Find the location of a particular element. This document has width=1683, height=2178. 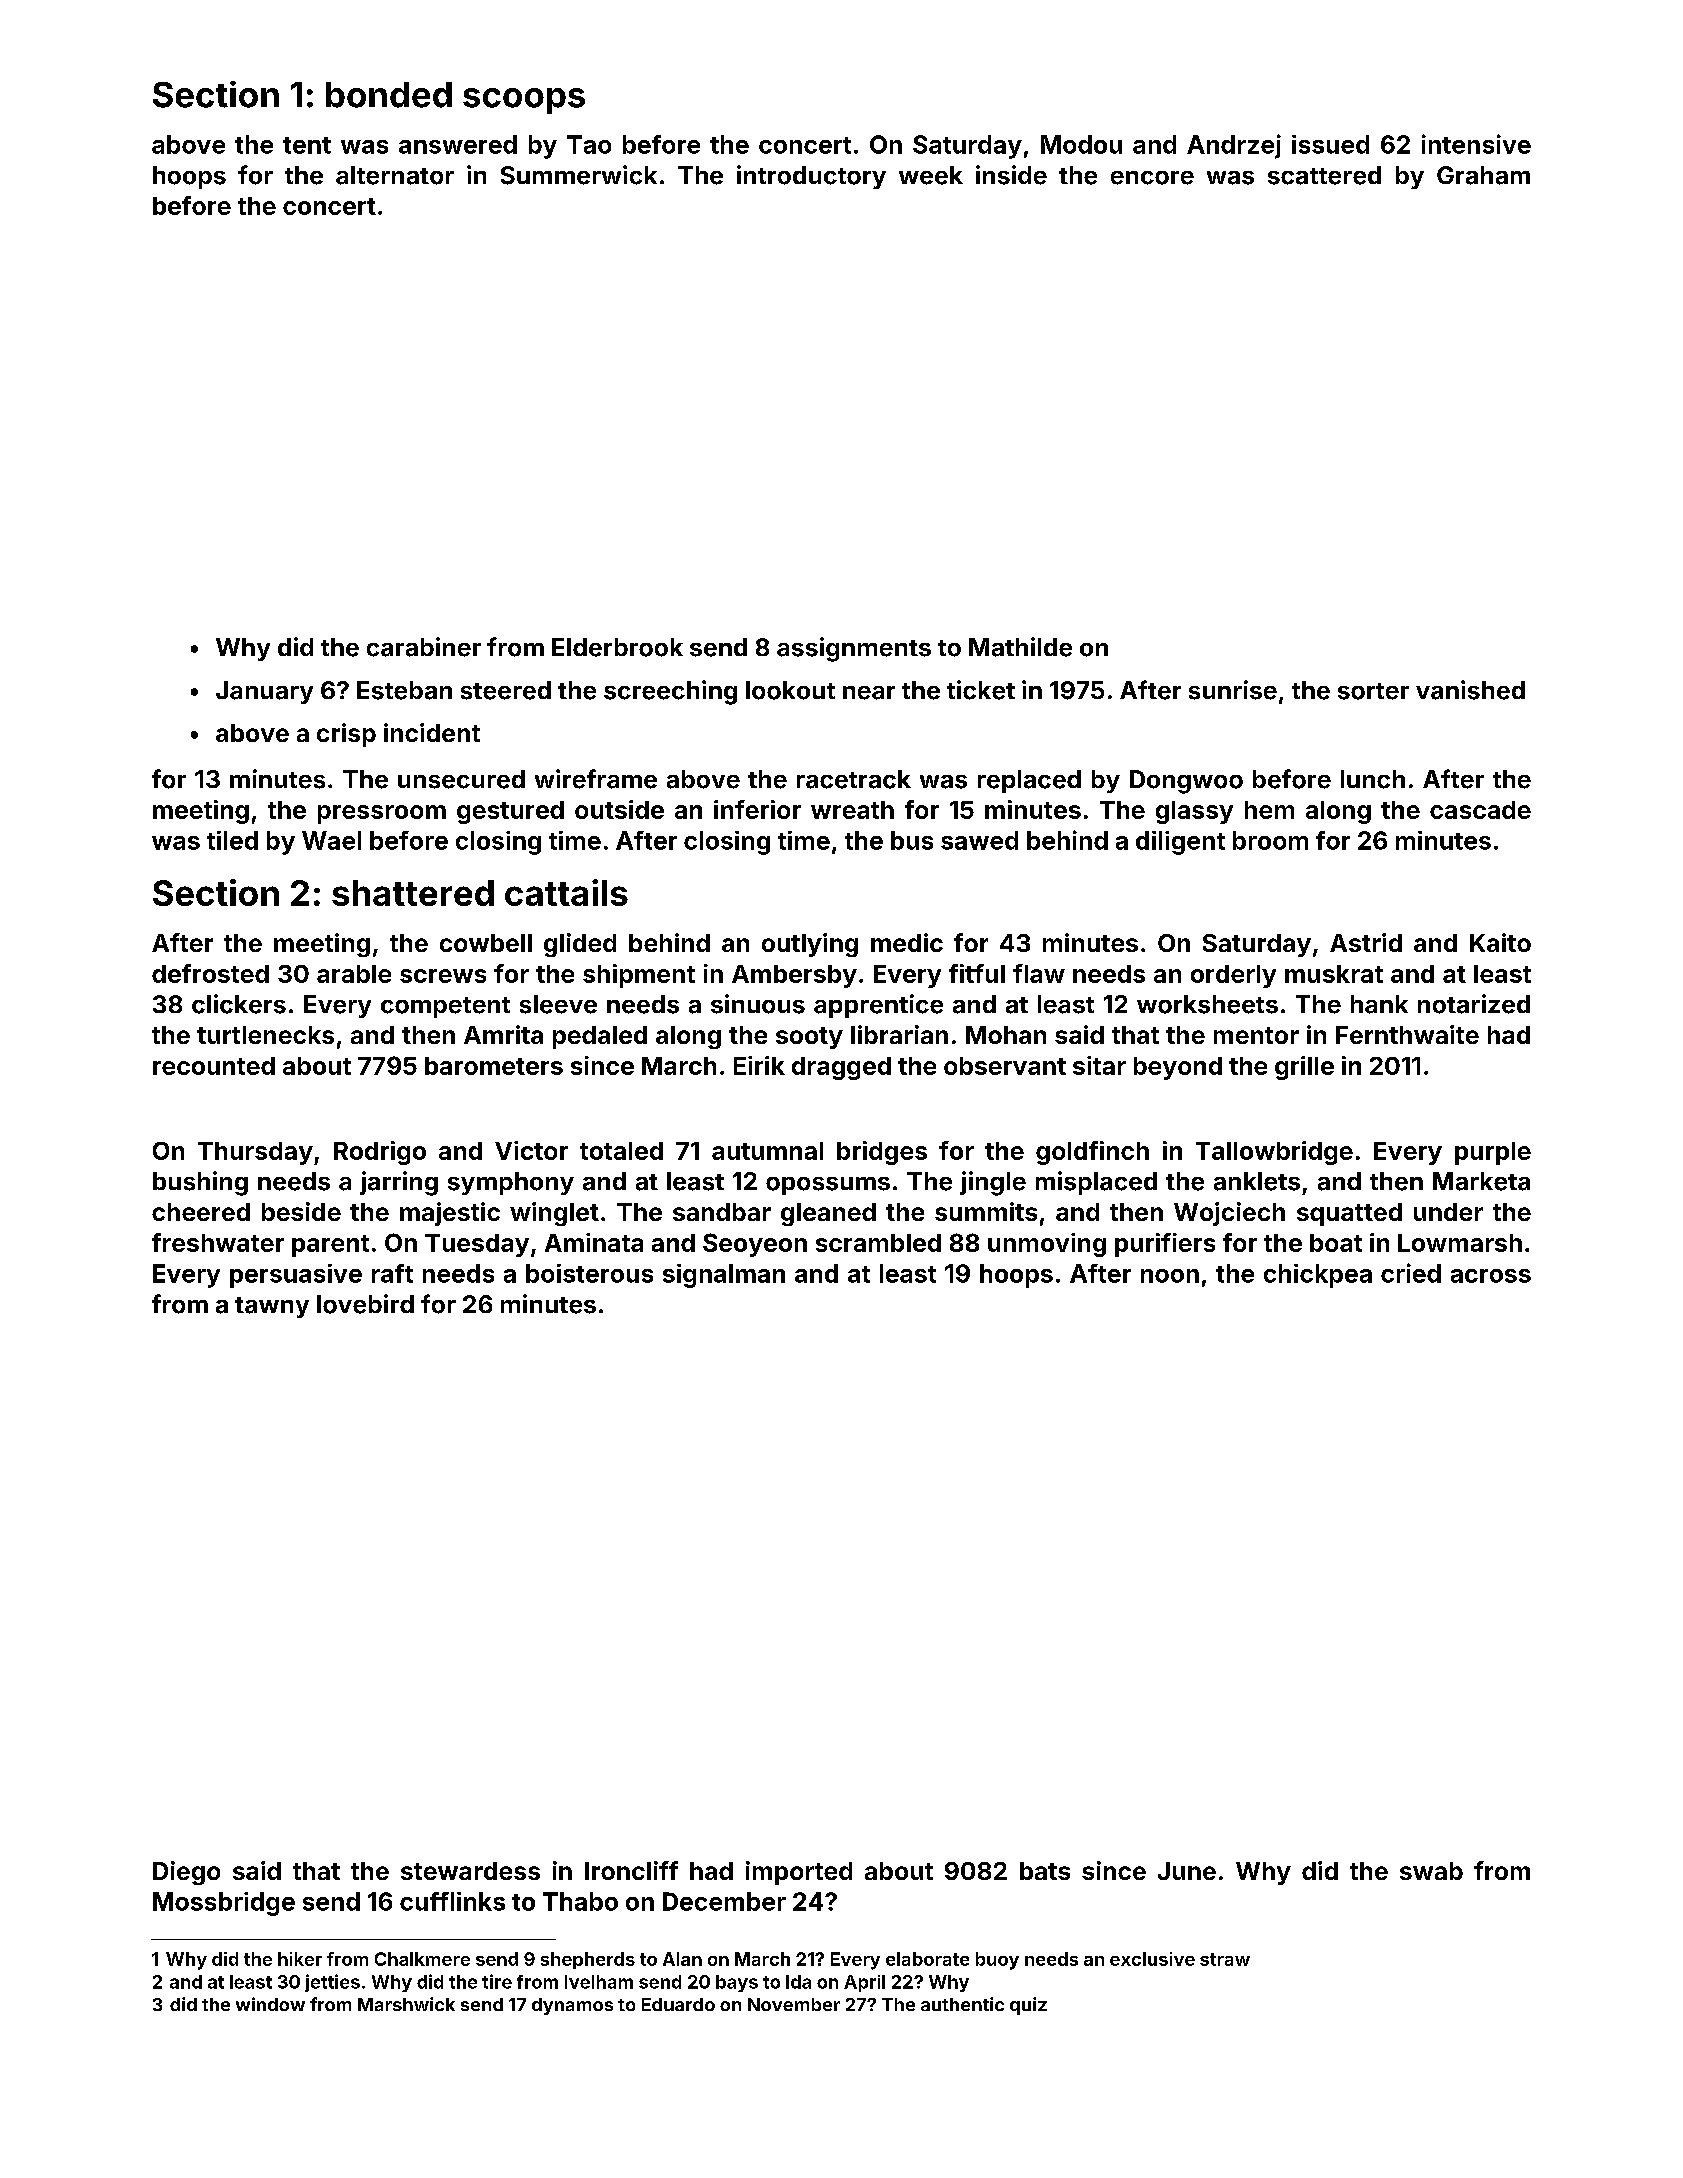

bats is located at coordinates (1045, 1871).
